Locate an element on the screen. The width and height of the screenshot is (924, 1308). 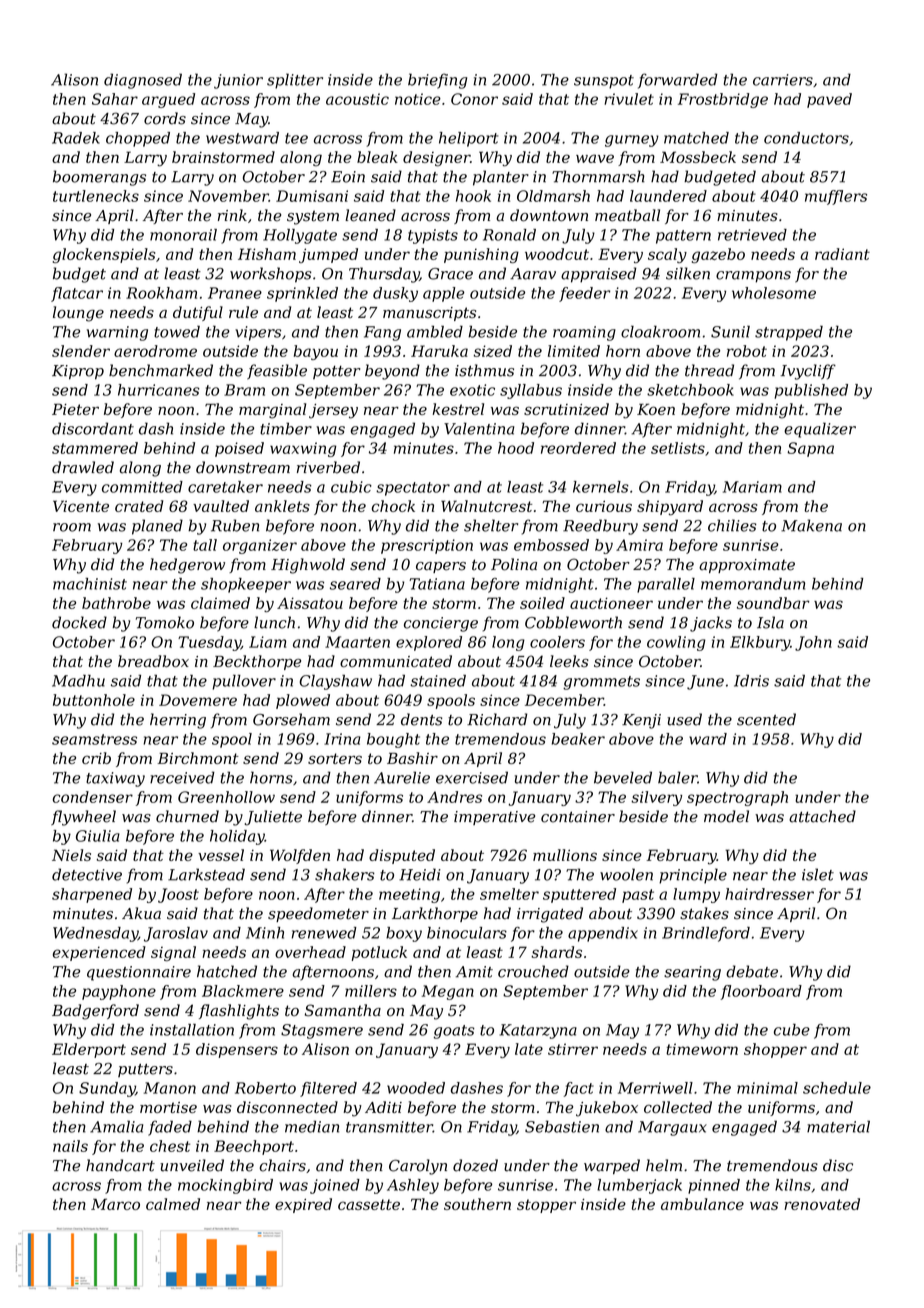
schedule is located at coordinates (837, 1088).
